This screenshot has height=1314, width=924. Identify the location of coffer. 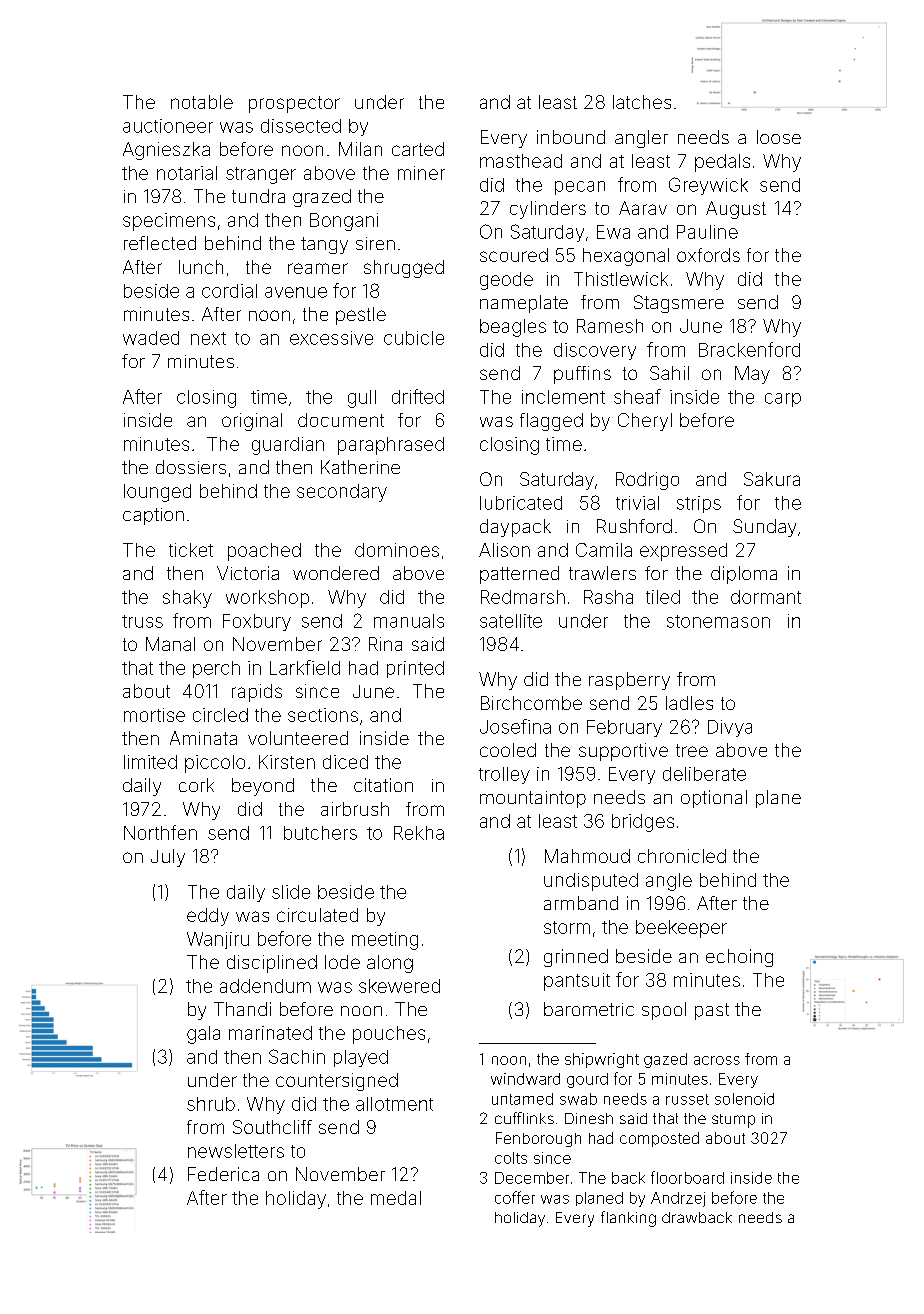
(515, 1197).
